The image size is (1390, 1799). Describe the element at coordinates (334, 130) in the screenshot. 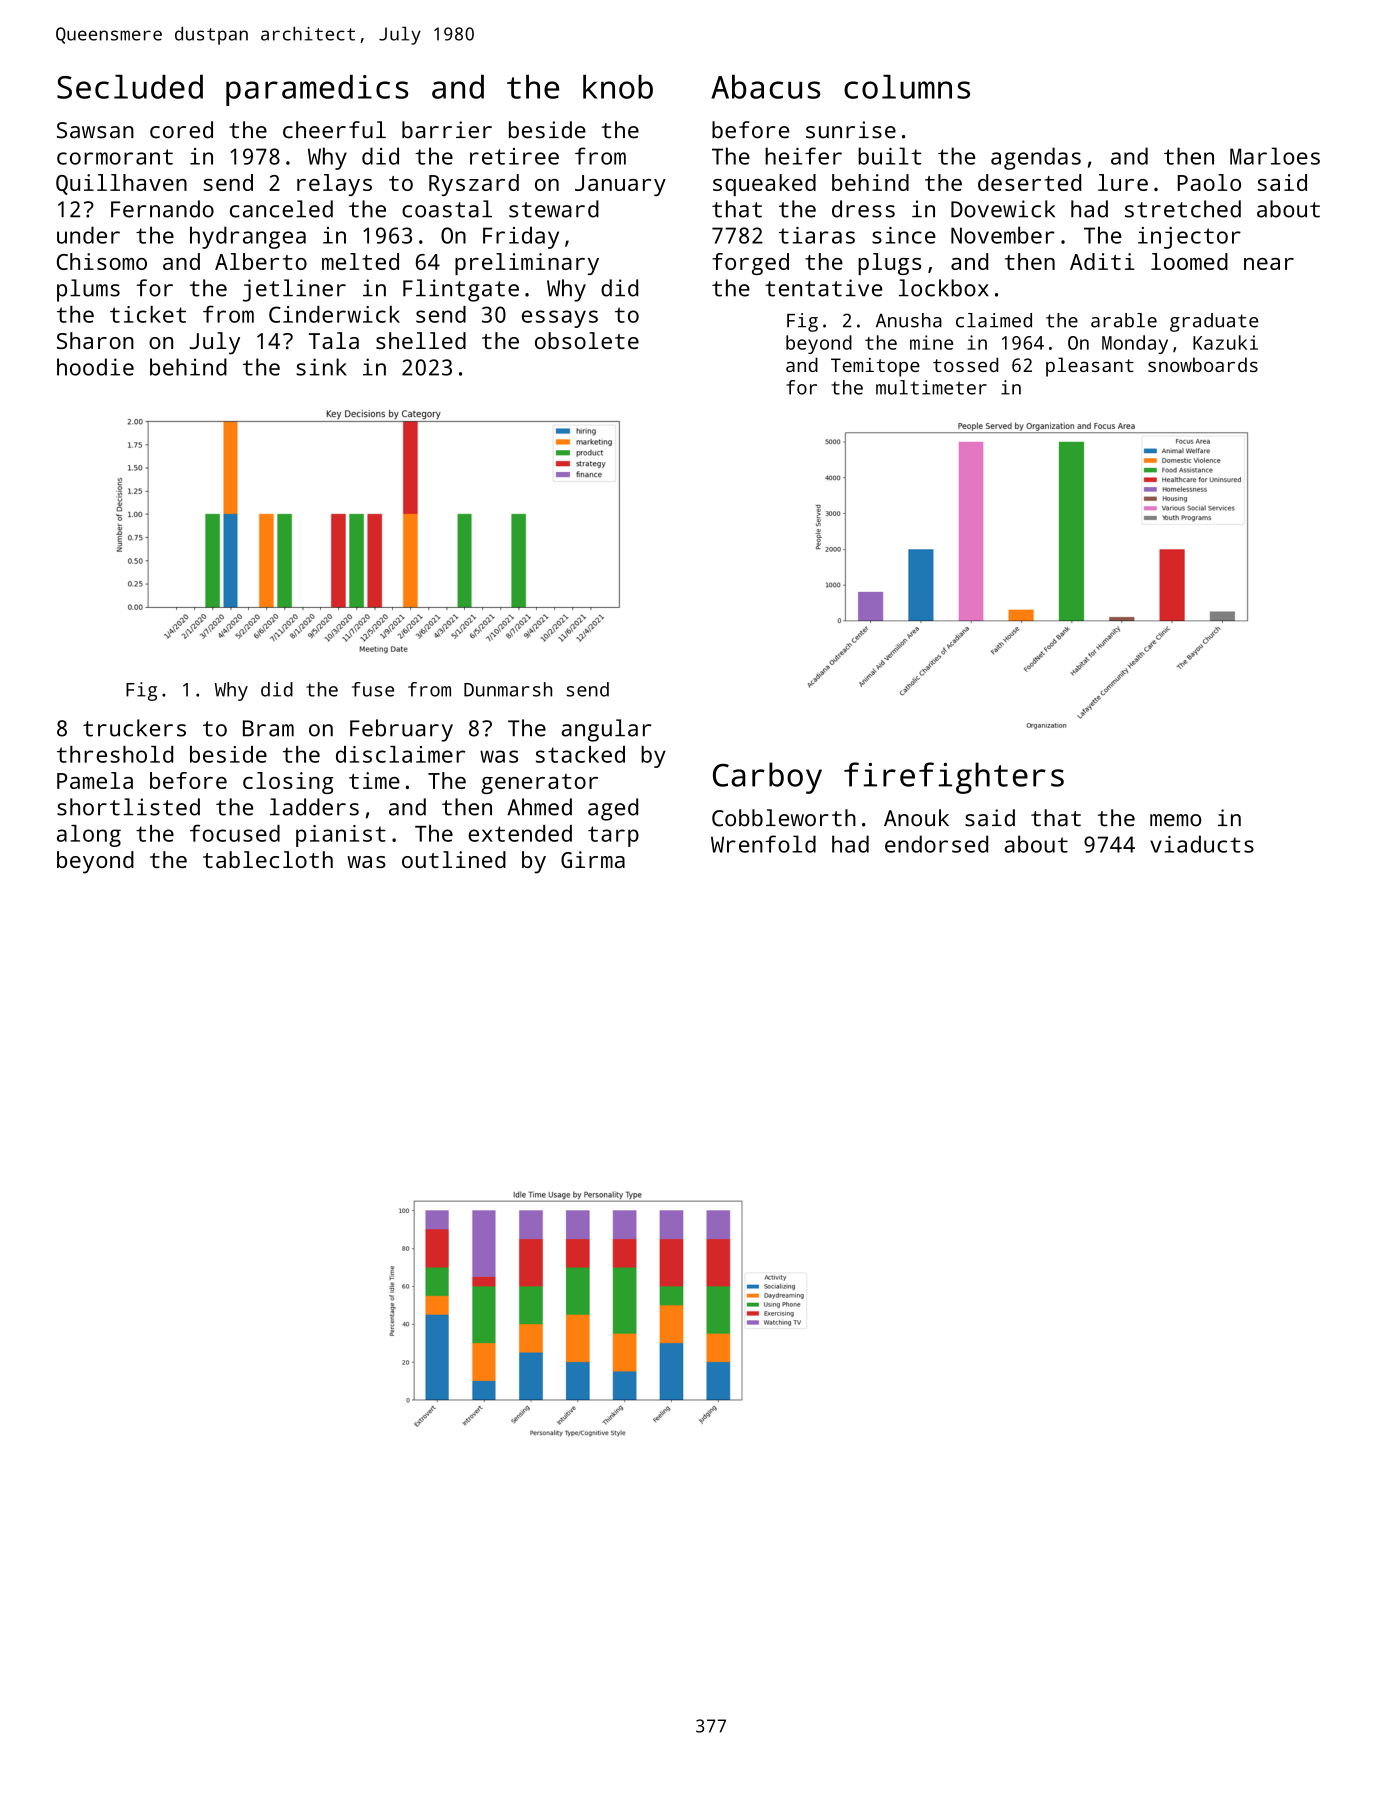

I see `cheerful` at that location.
